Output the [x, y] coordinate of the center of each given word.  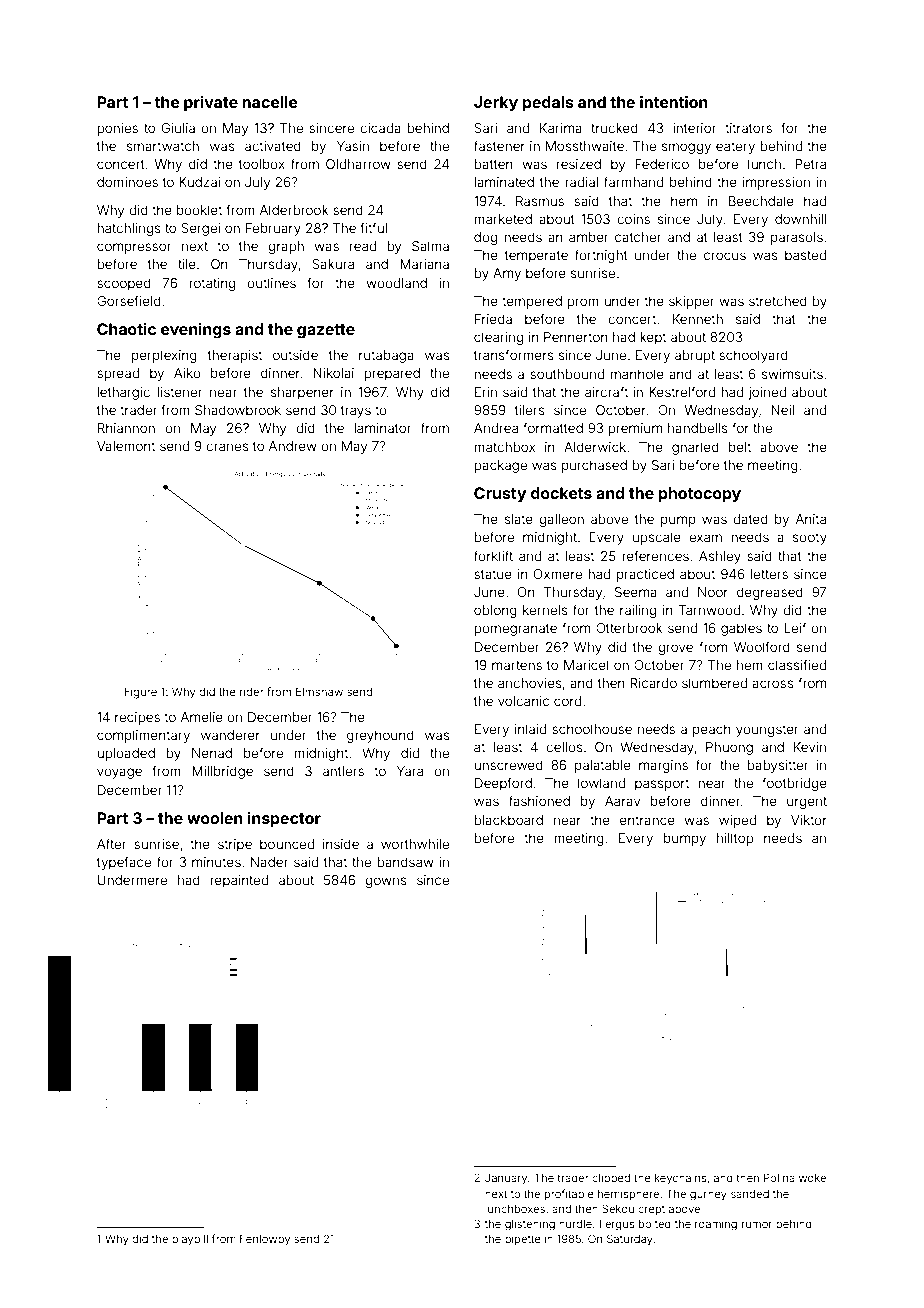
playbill [190, 1240]
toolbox [262, 164]
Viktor [809, 820]
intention [674, 102]
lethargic [123, 393]
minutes [216, 862]
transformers [514, 354]
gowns [386, 882]
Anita [811, 519]
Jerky [496, 104]
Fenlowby [265, 1240]
